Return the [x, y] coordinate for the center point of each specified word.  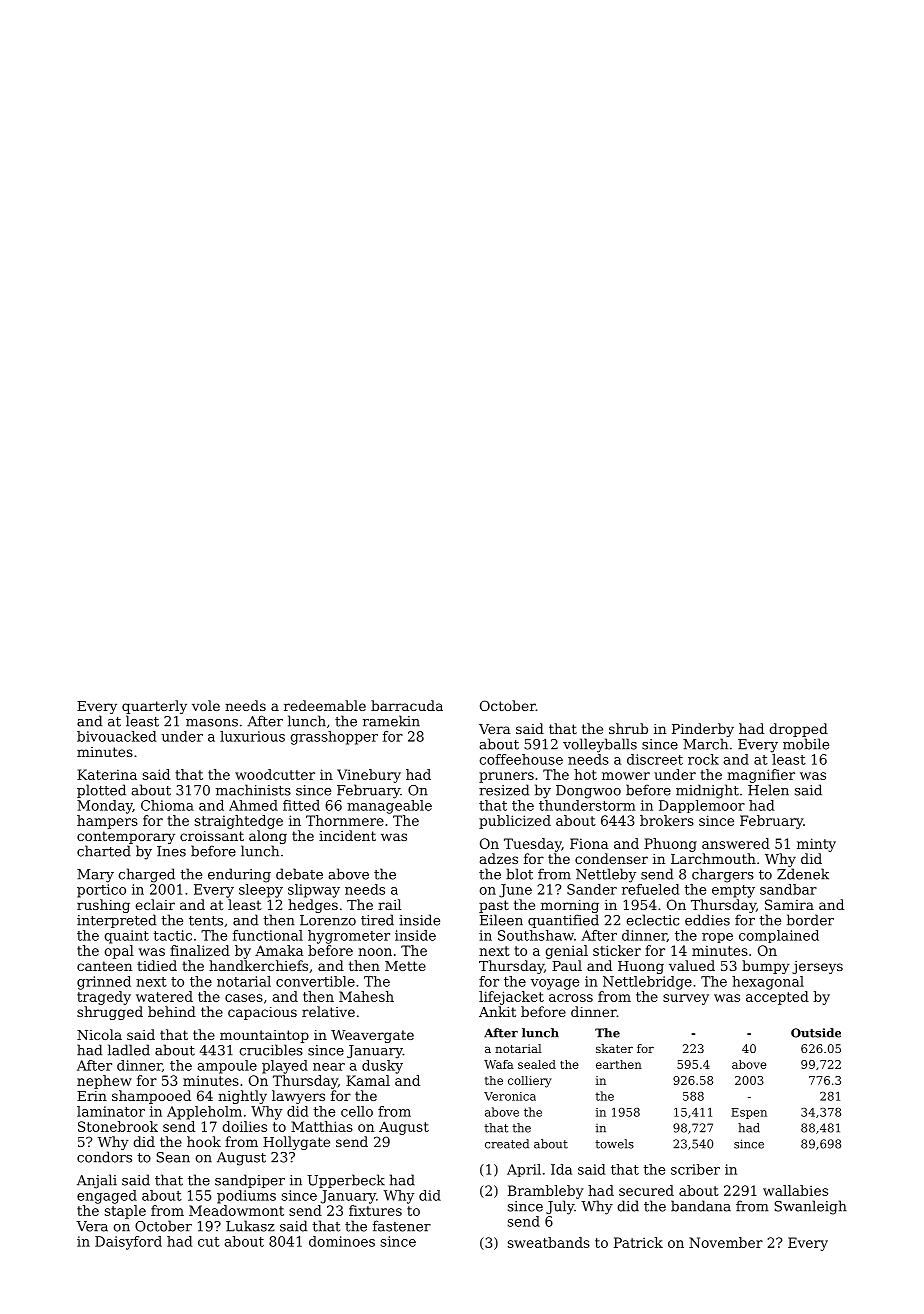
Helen [768, 790]
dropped [798, 730]
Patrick [638, 1242]
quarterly [154, 707]
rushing [103, 906]
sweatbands [549, 1242]
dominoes [342, 1241]
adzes [499, 858]
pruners [506, 777]
